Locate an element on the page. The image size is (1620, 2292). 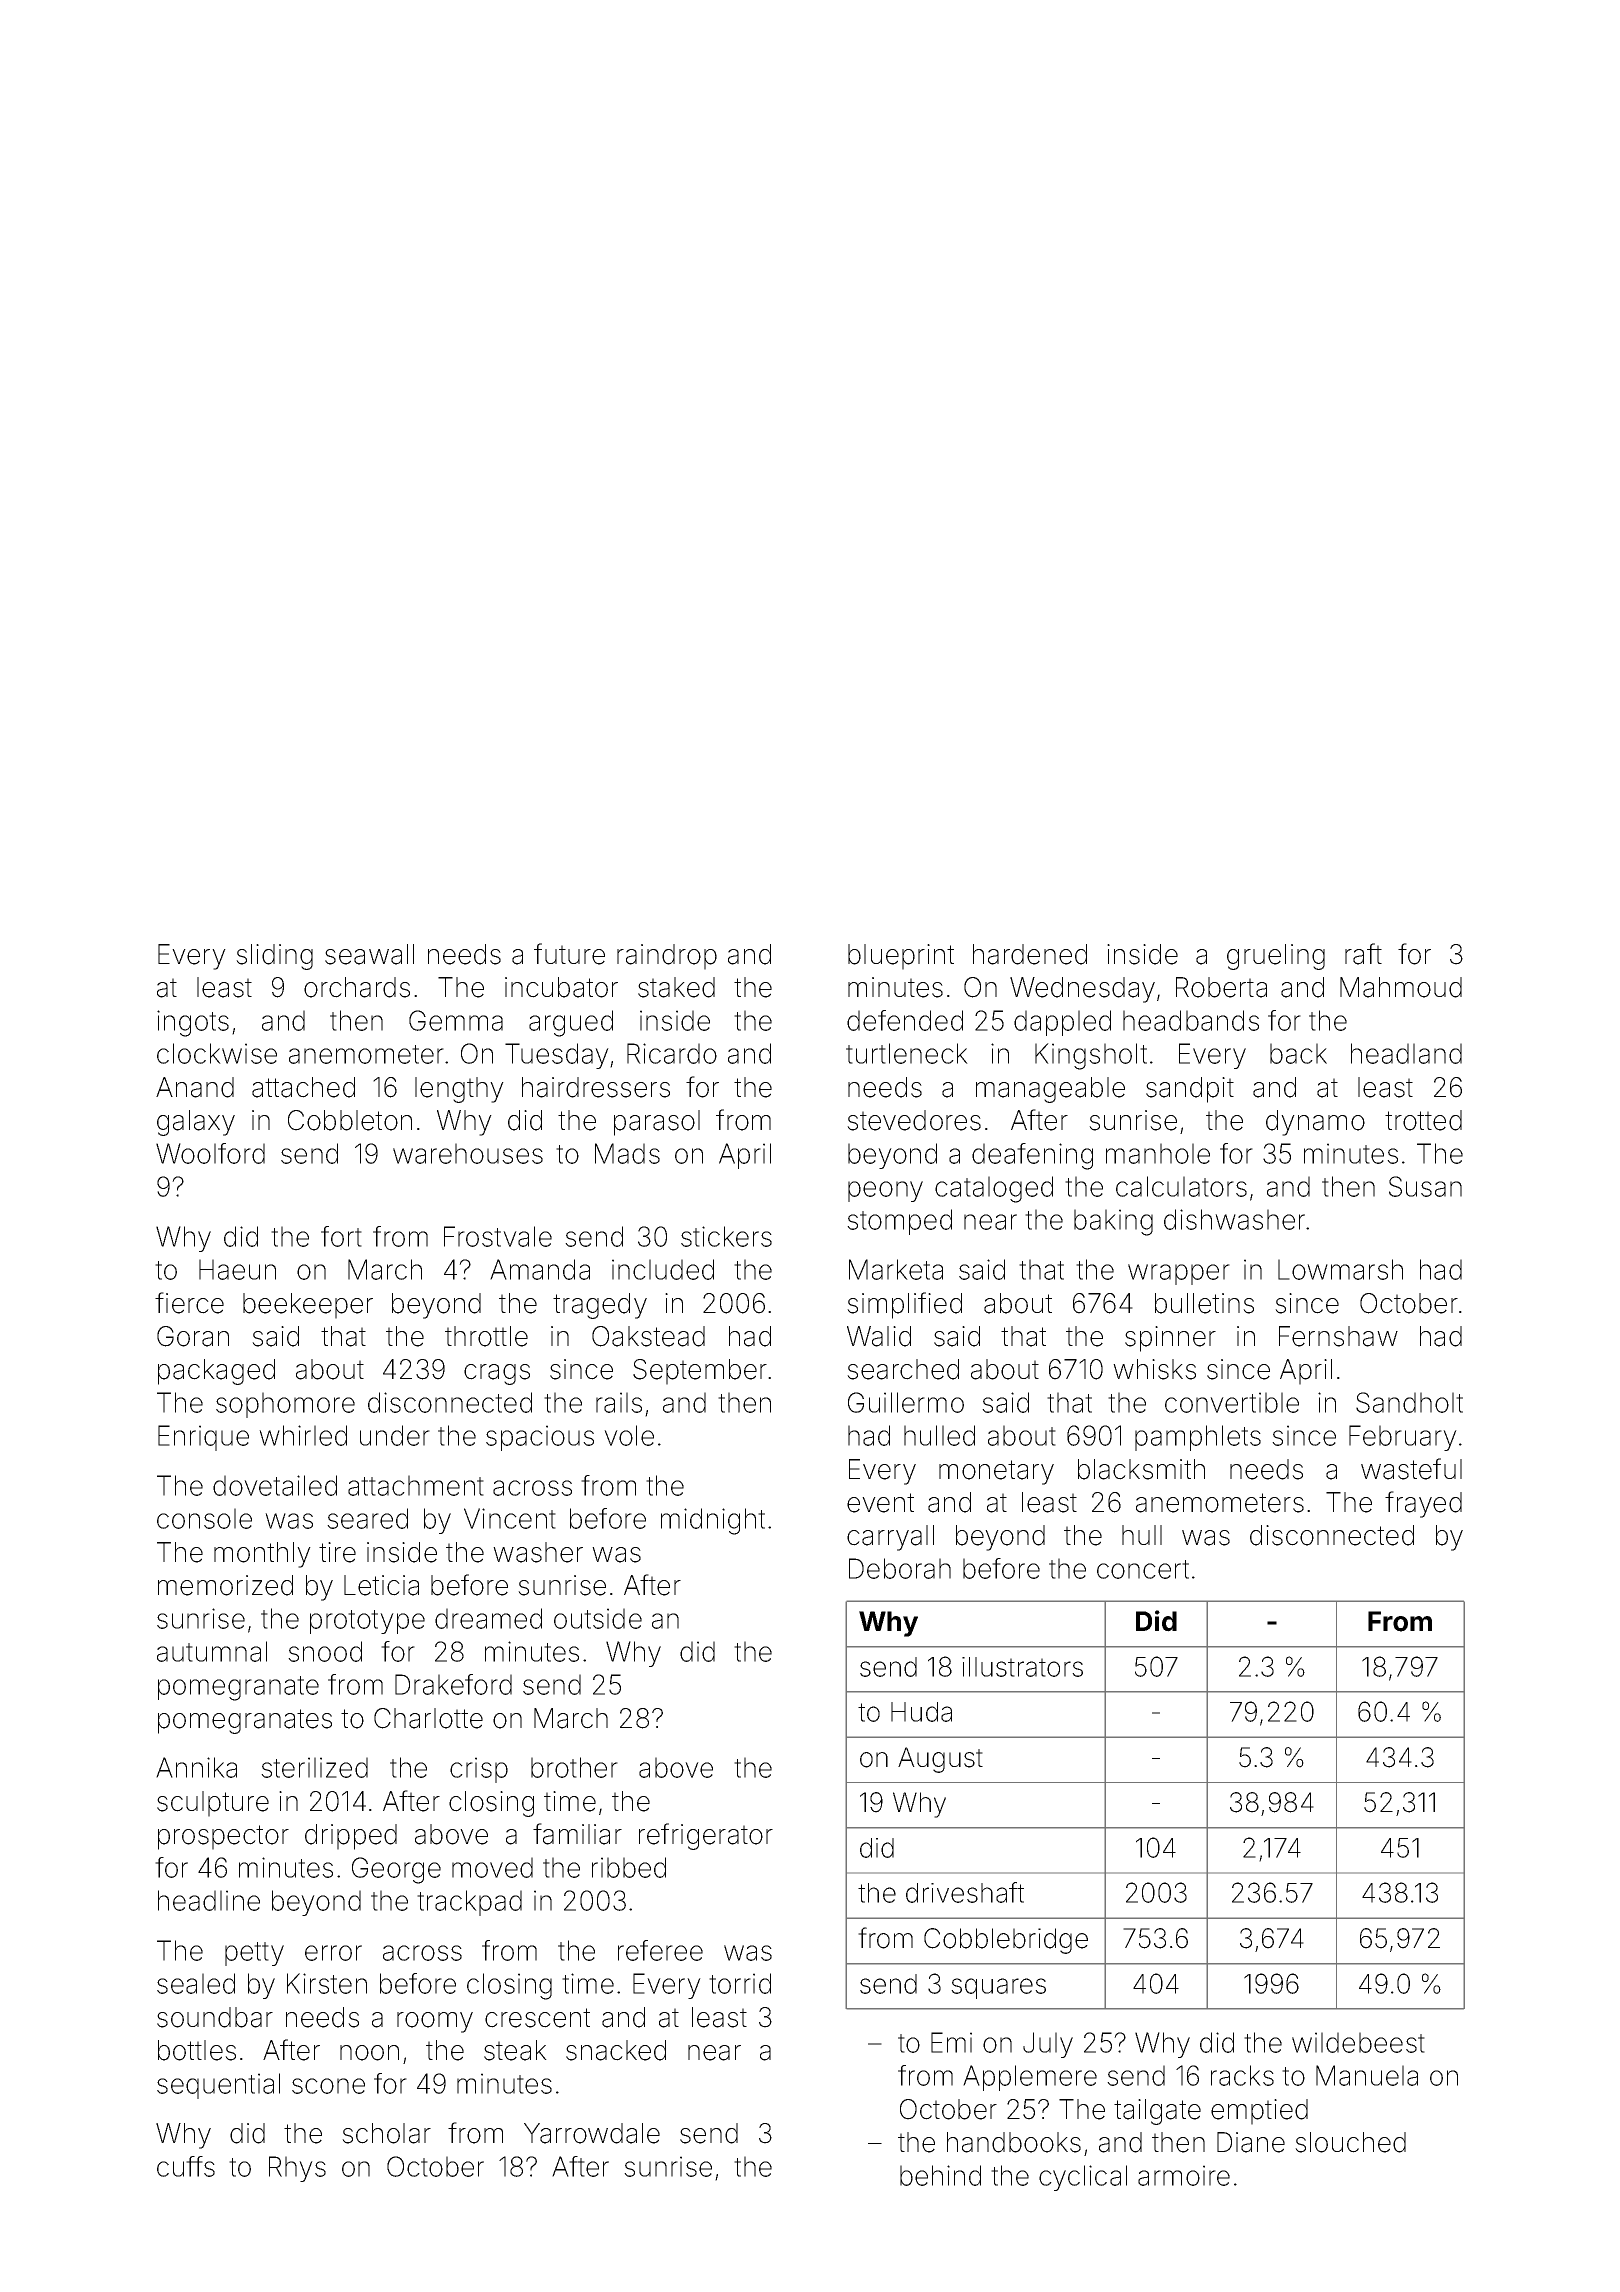
outside is located at coordinates (598, 1618).
